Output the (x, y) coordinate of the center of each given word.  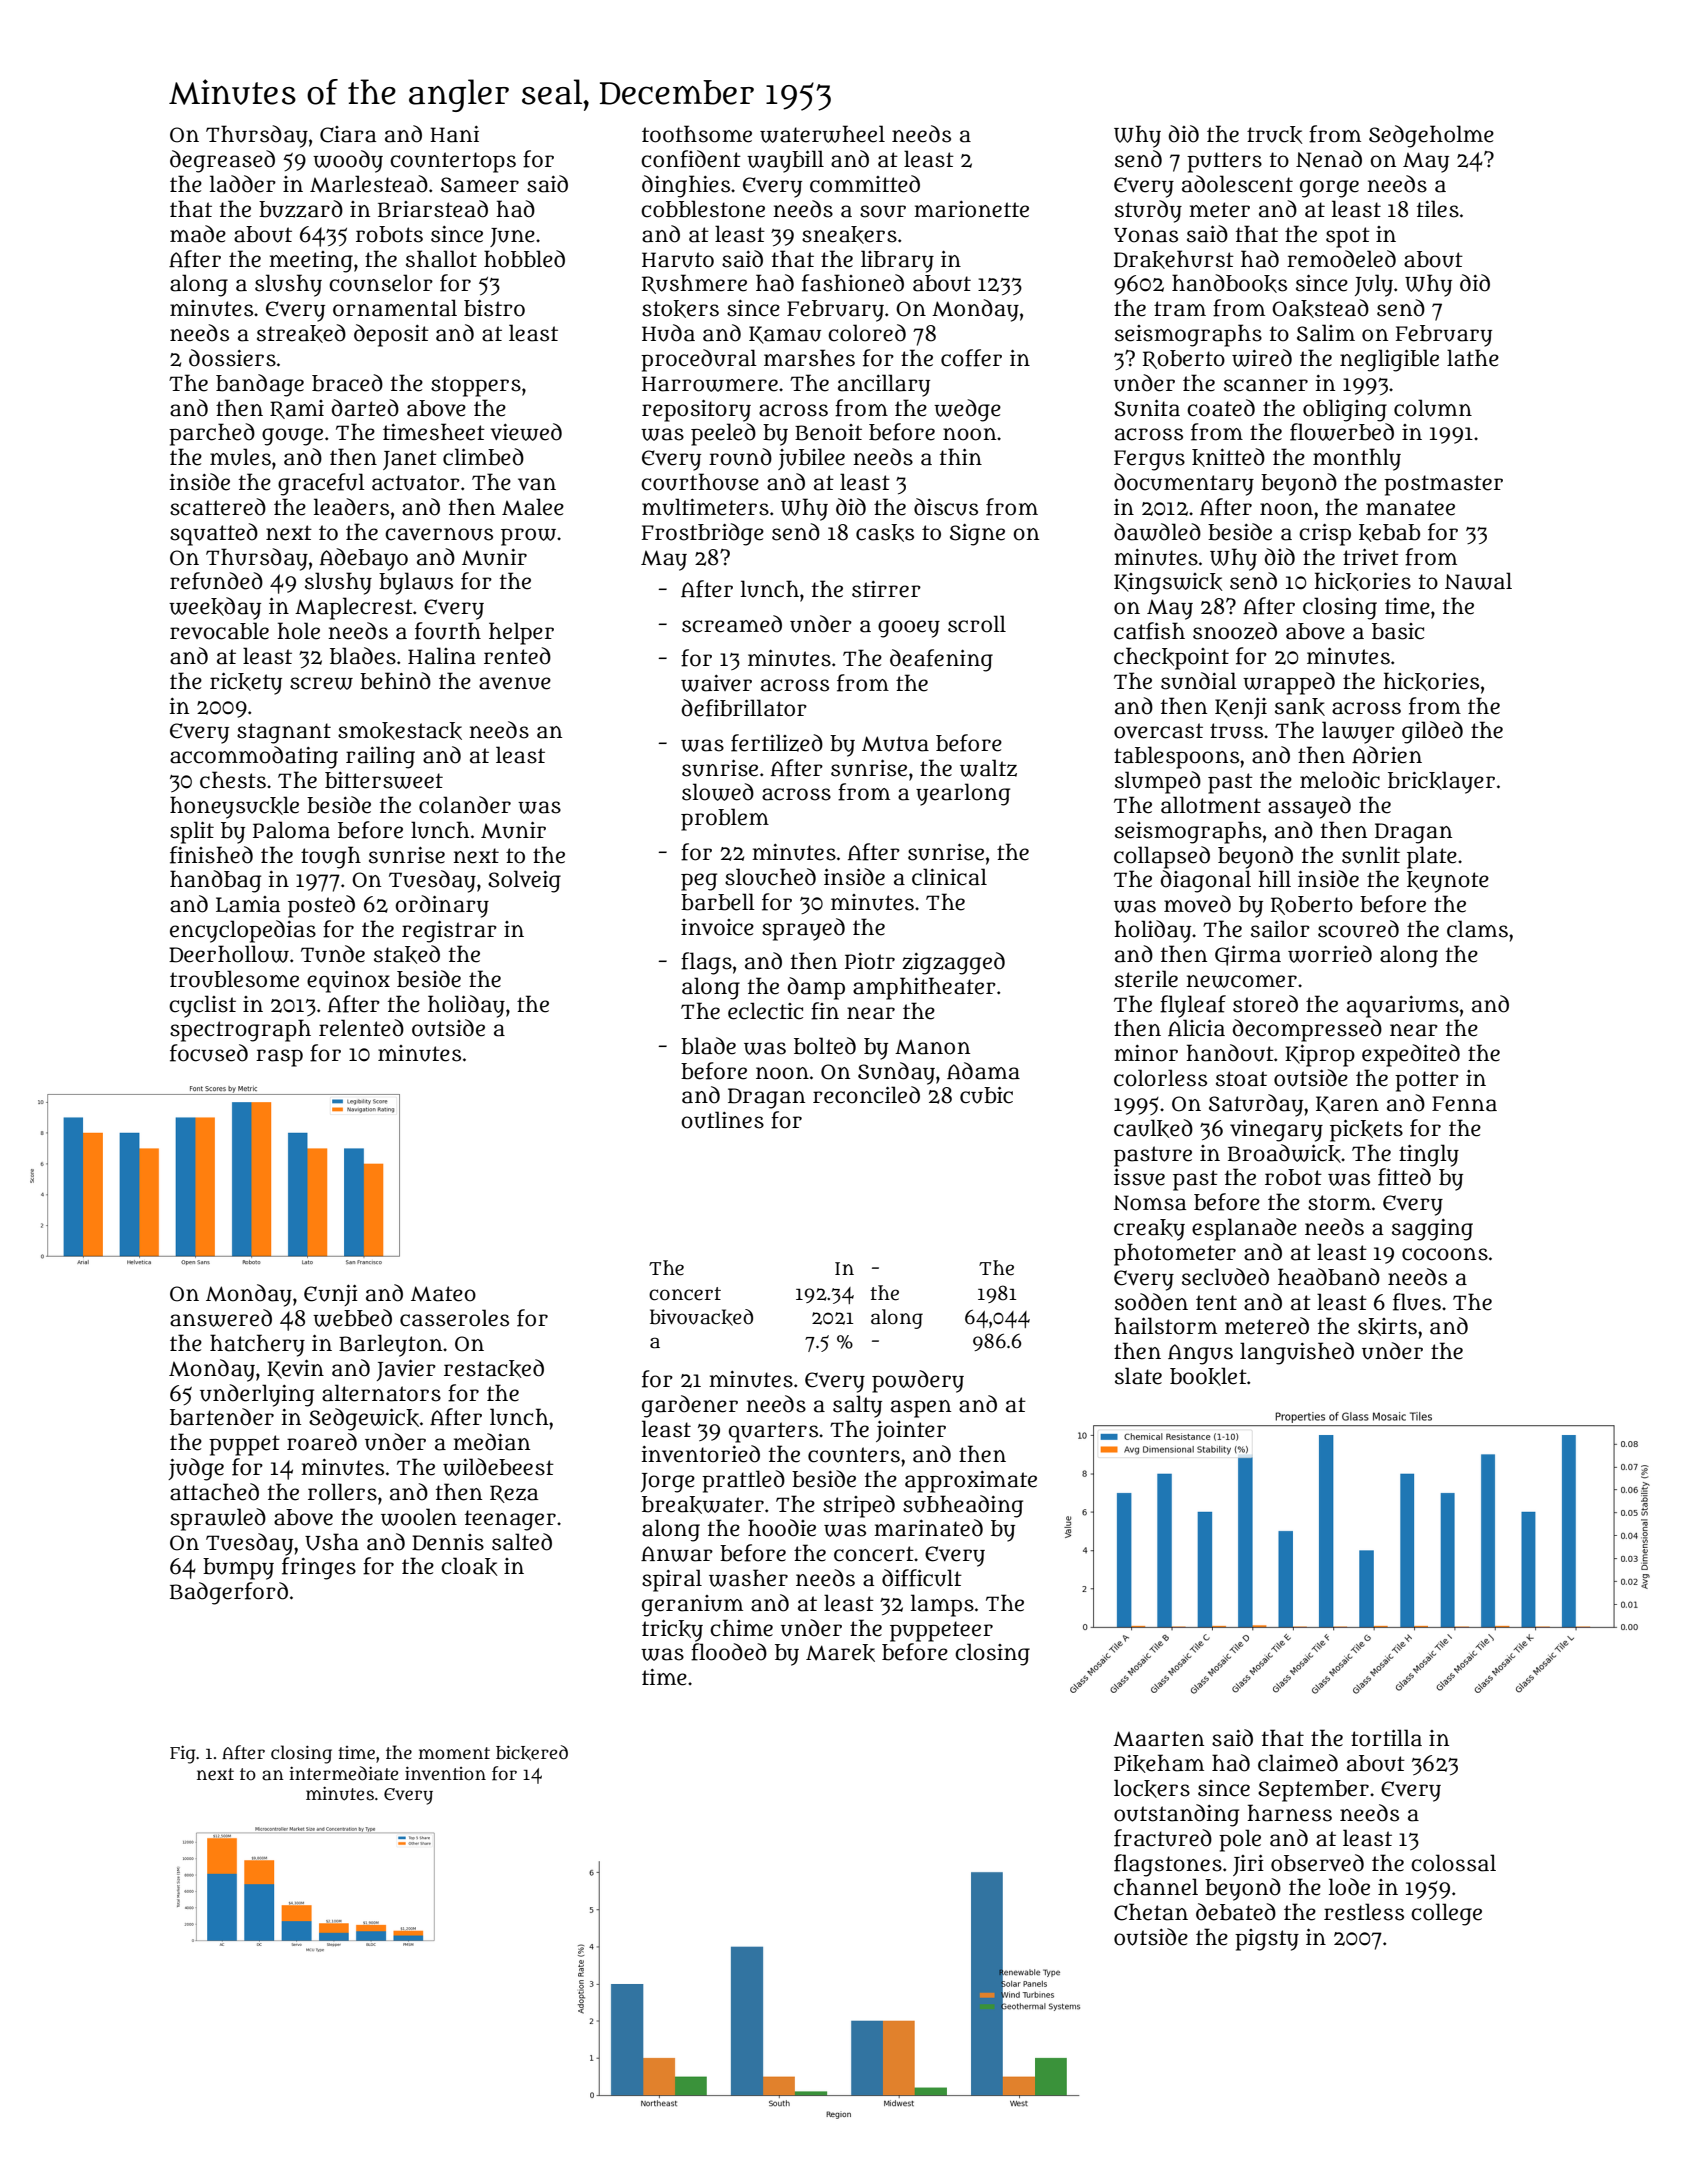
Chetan (1151, 1912)
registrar (449, 932)
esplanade (1244, 1229)
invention (445, 1773)
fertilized (777, 743)
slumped (1158, 782)
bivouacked (701, 1317)
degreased (222, 161)
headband (1329, 1277)
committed (865, 184)
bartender (222, 1417)
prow (528, 537)
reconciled (866, 1095)
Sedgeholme (1431, 136)
